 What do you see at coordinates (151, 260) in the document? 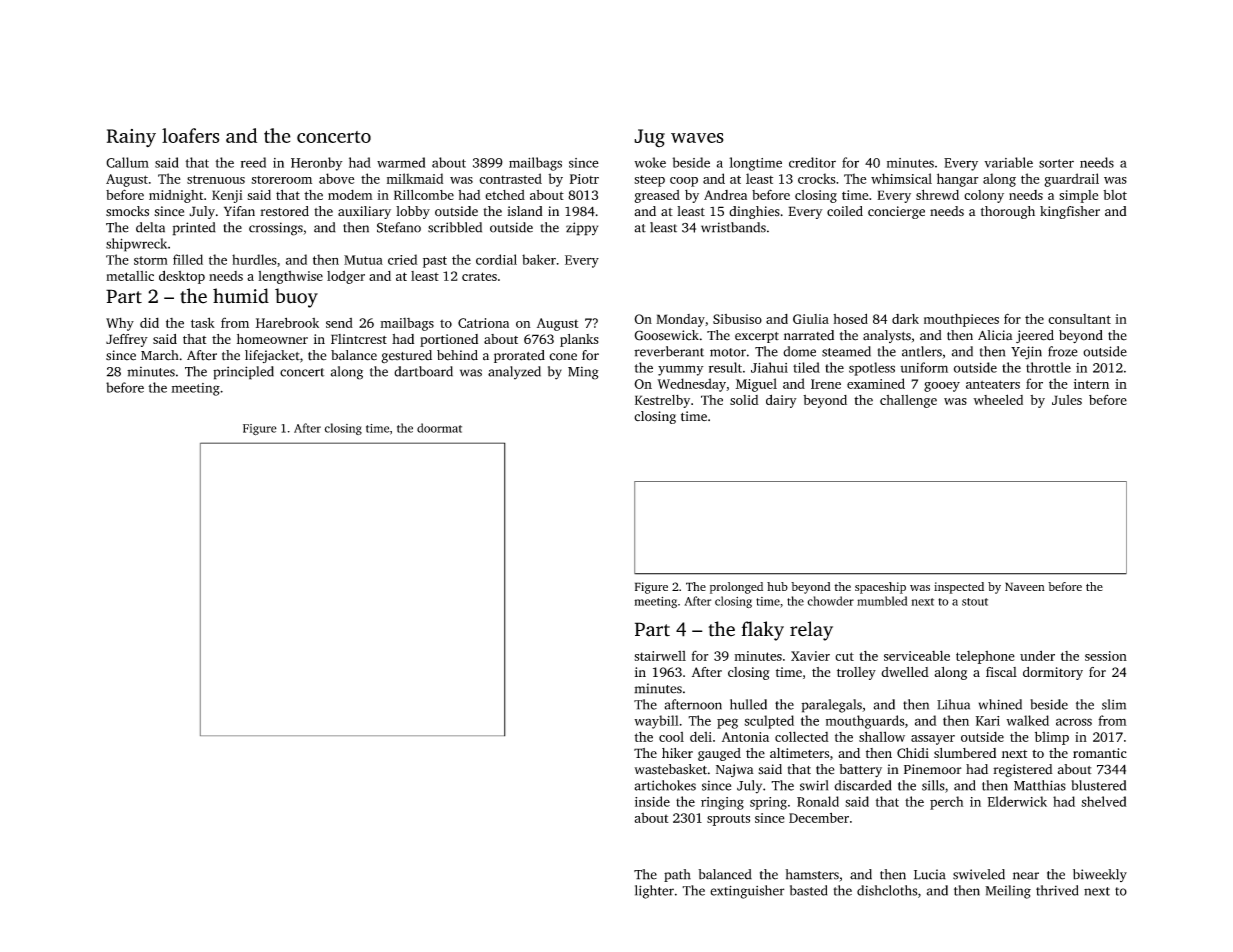
I see `storm` at bounding box center [151, 260].
